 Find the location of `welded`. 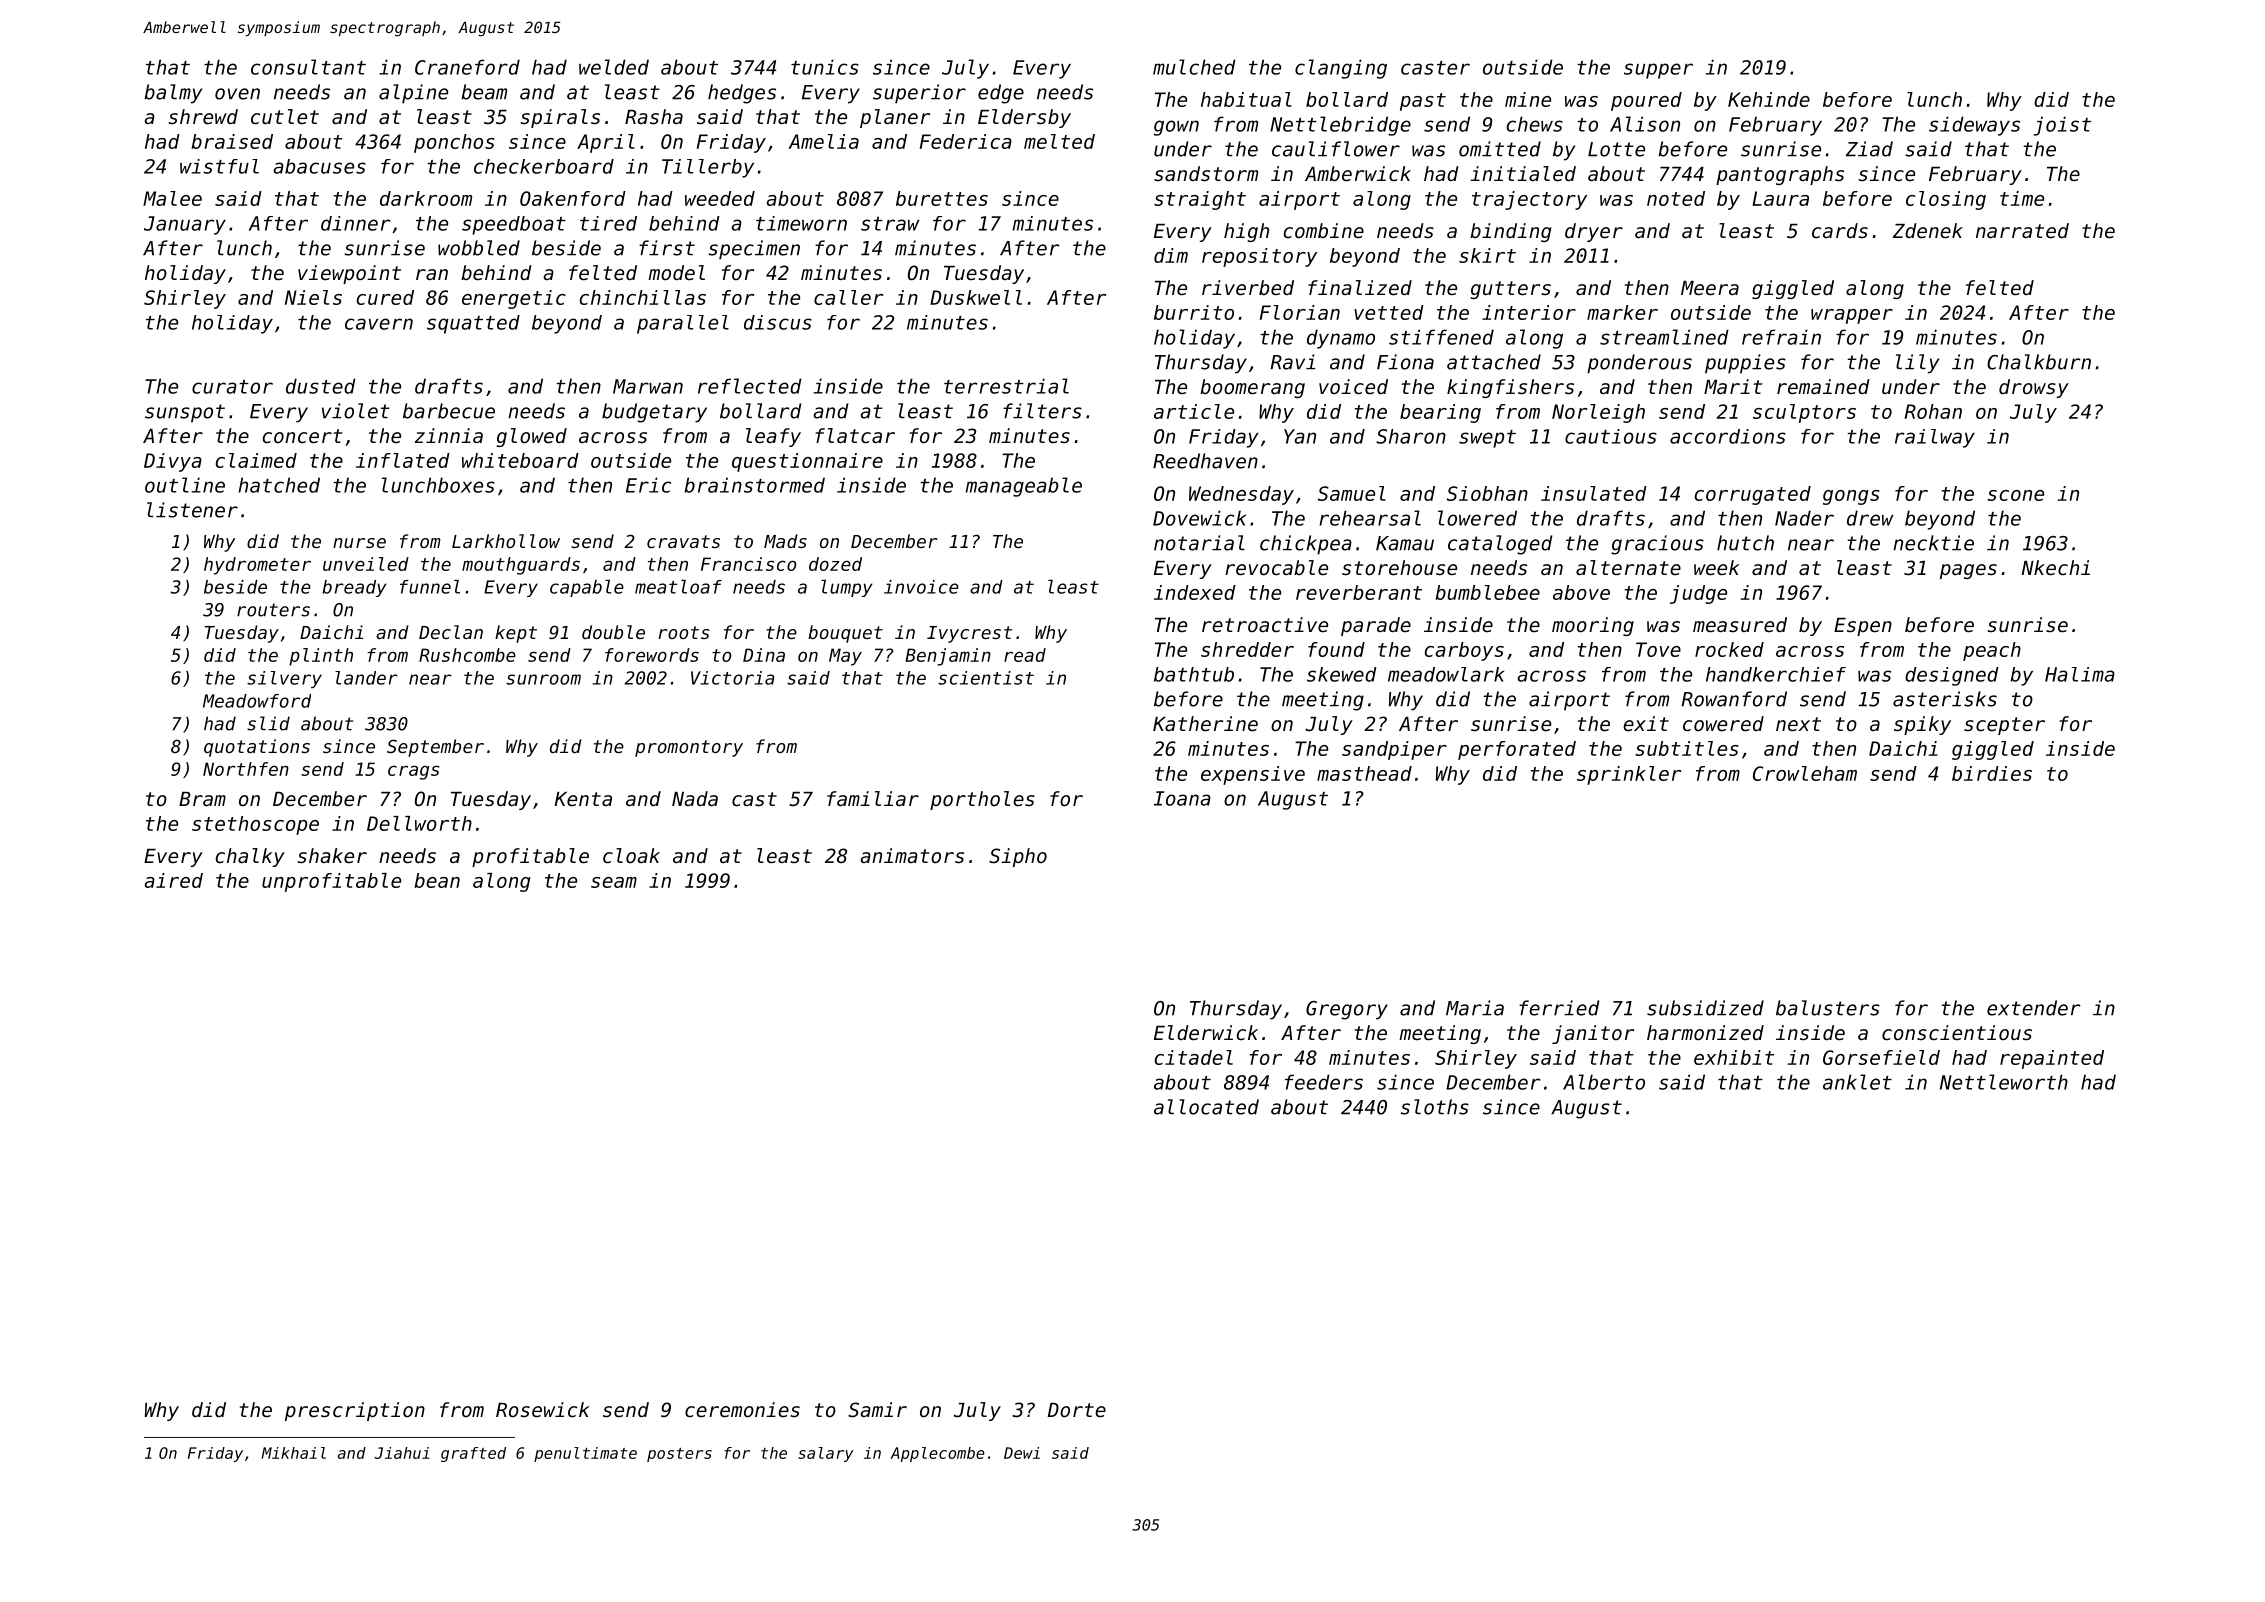

welded is located at coordinates (614, 67).
